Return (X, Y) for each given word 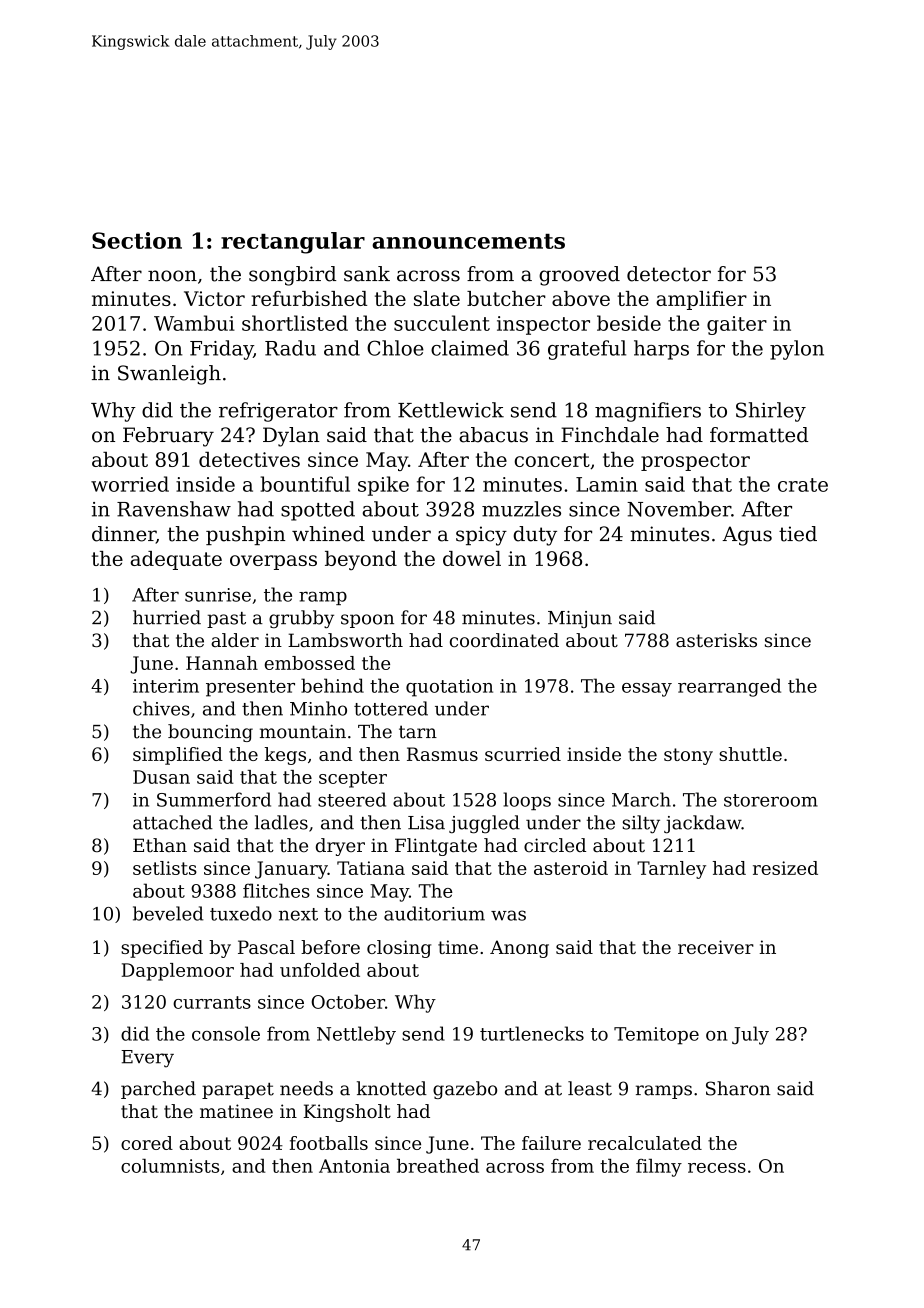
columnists (170, 1166)
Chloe (395, 348)
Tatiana (371, 868)
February (168, 437)
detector (669, 274)
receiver (716, 947)
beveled (168, 913)
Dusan (161, 777)
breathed (438, 1166)
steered (352, 799)
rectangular (293, 243)
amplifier (701, 300)
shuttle (750, 754)
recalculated (645, 1143)
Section (137, 240)
